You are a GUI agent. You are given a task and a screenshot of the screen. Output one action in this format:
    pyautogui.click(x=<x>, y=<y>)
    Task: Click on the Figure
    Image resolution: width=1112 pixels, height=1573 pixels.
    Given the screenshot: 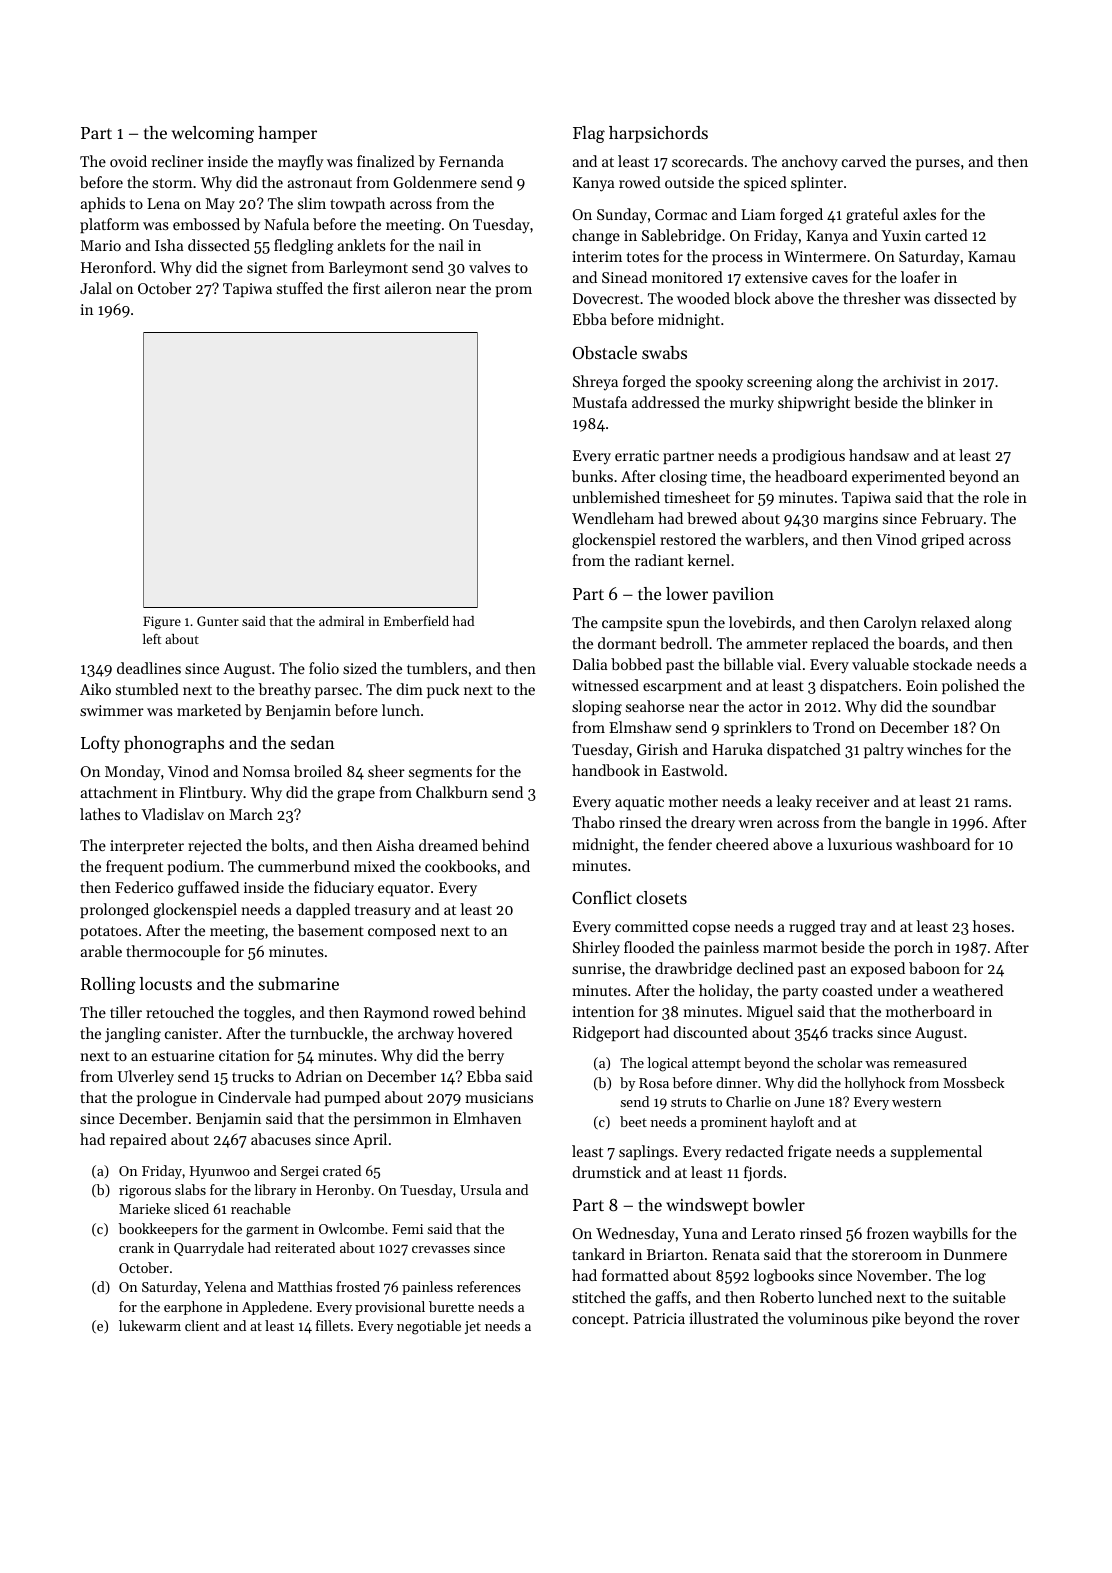 What is the action you would take?
    pyautogui.click(x=162, y=622)
